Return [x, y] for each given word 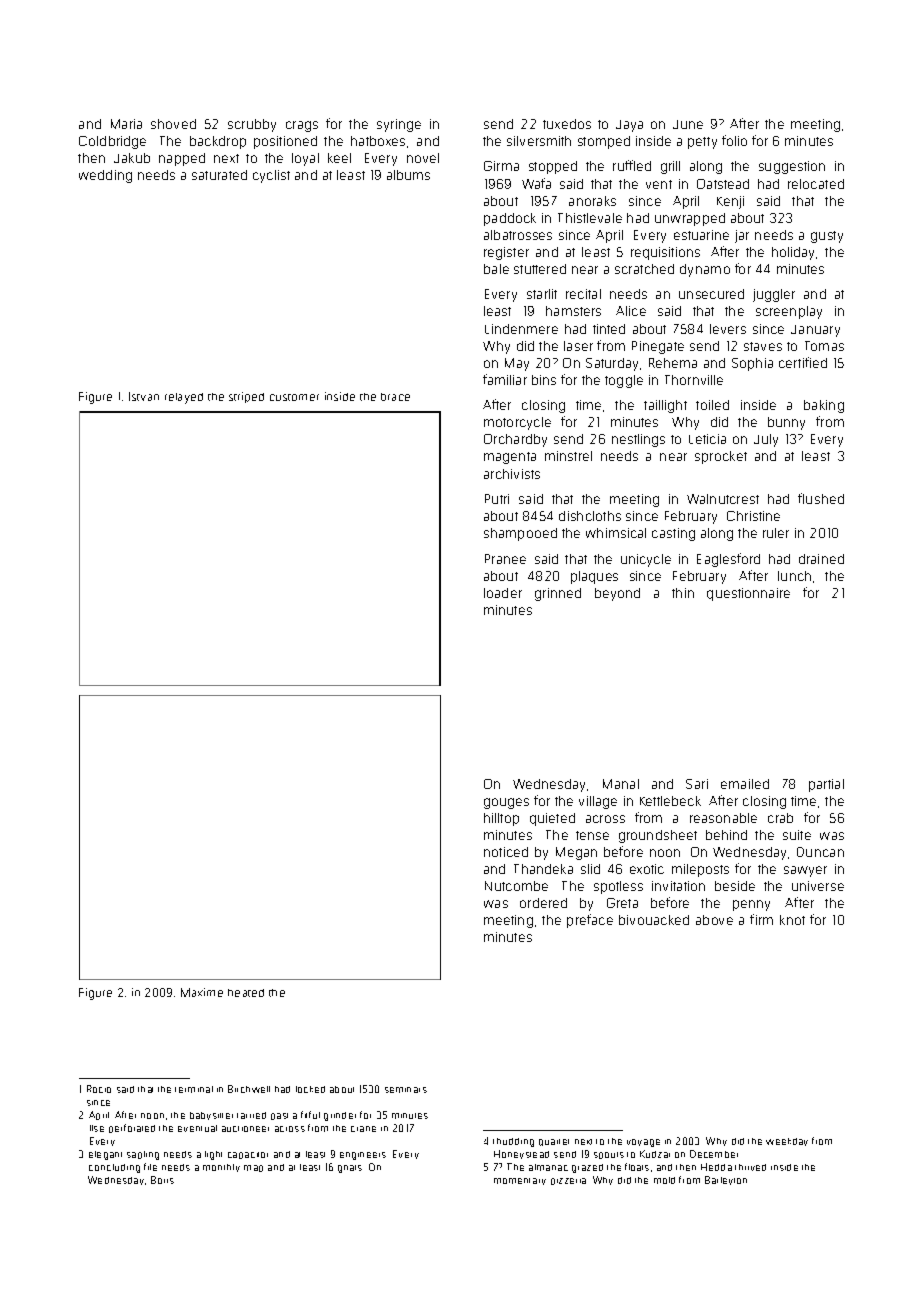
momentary [520, 1181]
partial [826, 785]
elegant [105, 1155]
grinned [558, 594]
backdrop [218, 142]
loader [503, 593]
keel [339, 158]
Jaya [629, 126]
